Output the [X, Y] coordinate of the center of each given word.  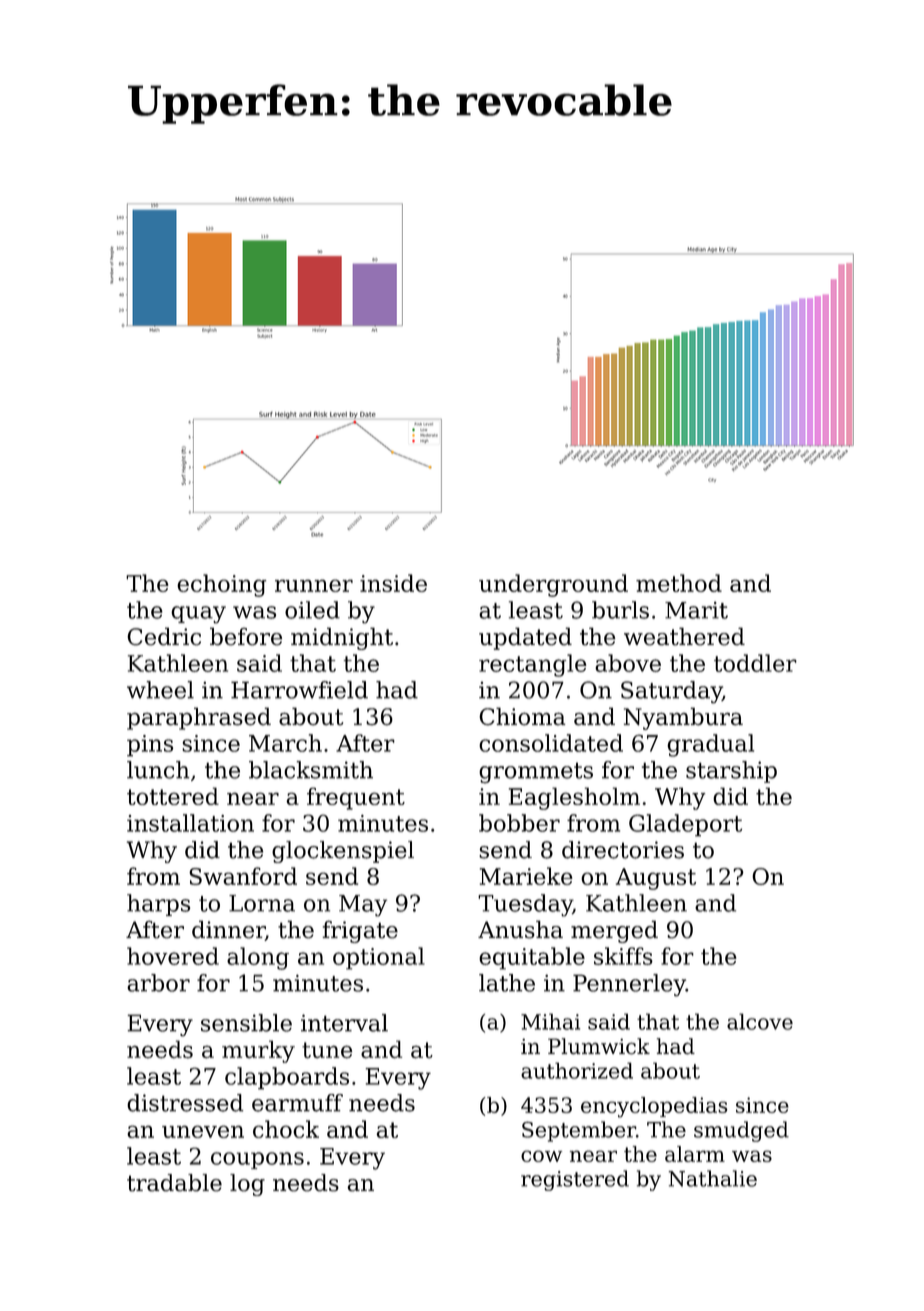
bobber [519, 823]
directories [623, 850]
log [247, 1185]
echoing [222, 585]
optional [379, 958]
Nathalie [712, 1178]
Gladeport [685, 825]
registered [575, 1180]
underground [553, 585]
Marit [696, 610]
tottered [173, 796]
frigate [360, 931]
